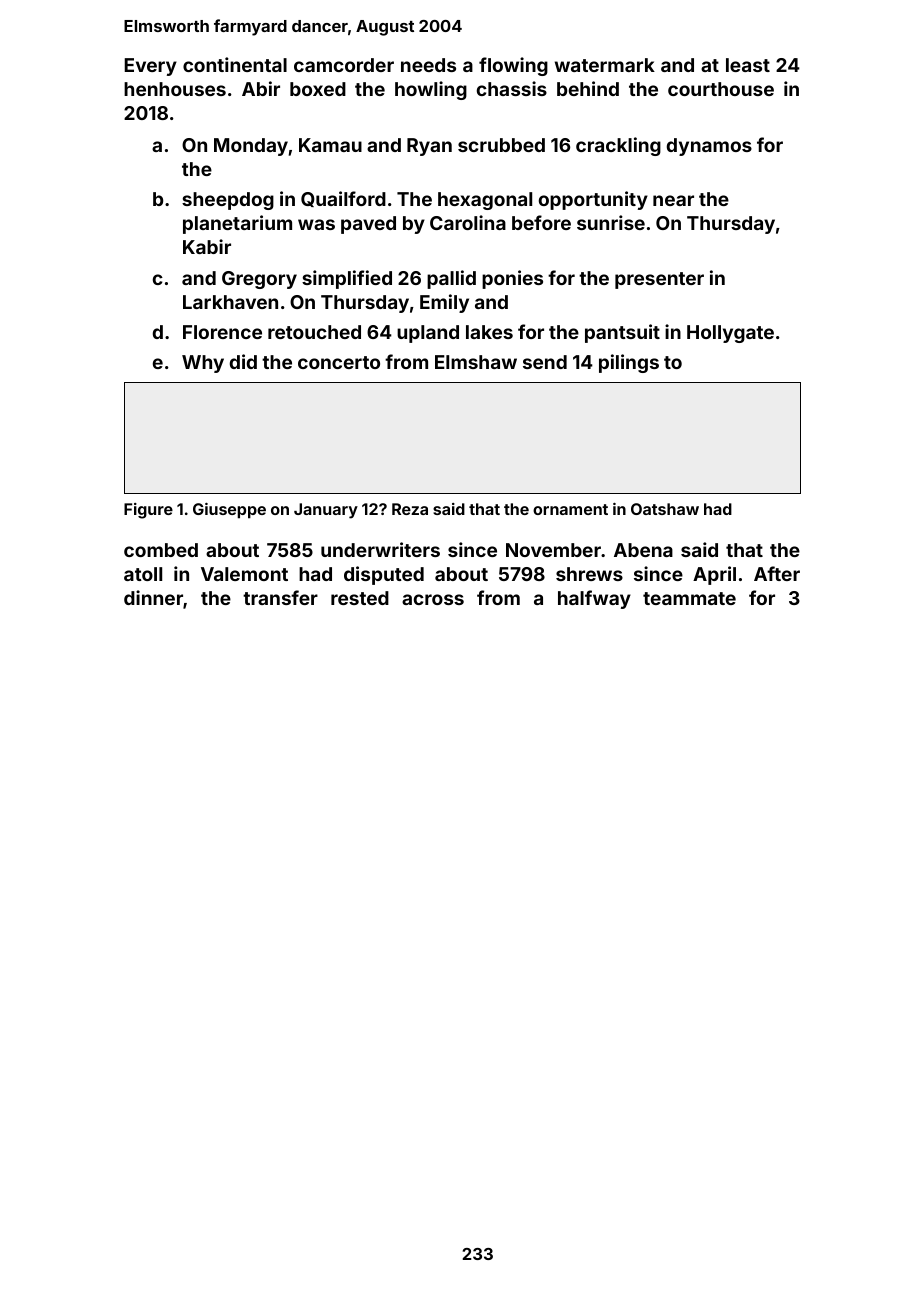  What do you see at coordinates (339, 362) in the screenshot?
I see `concerto` at bounding box center [339, 362].
